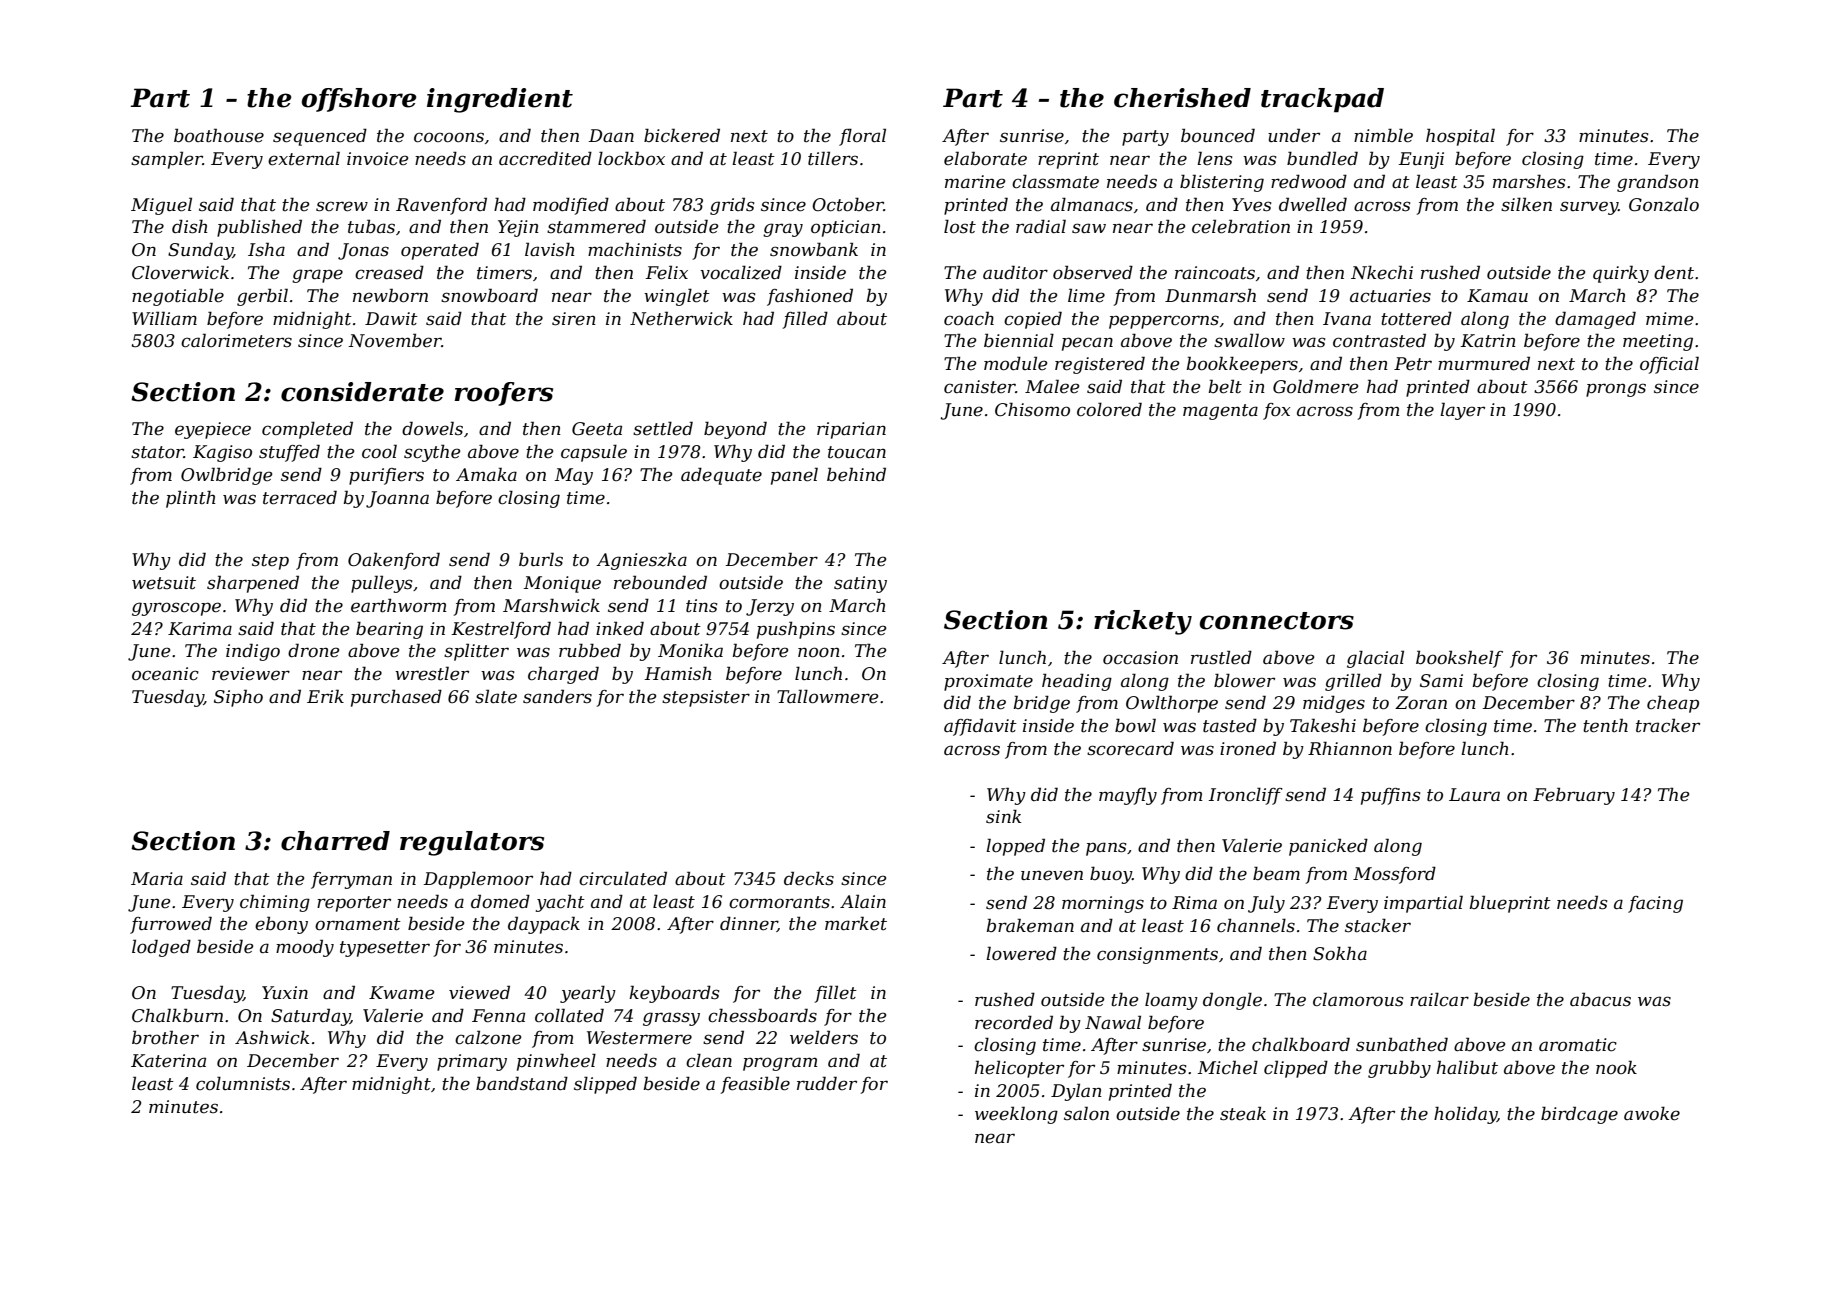 This screenshot has height=1295, width=1831. I want to click on affidavit, so click(980, 727).
